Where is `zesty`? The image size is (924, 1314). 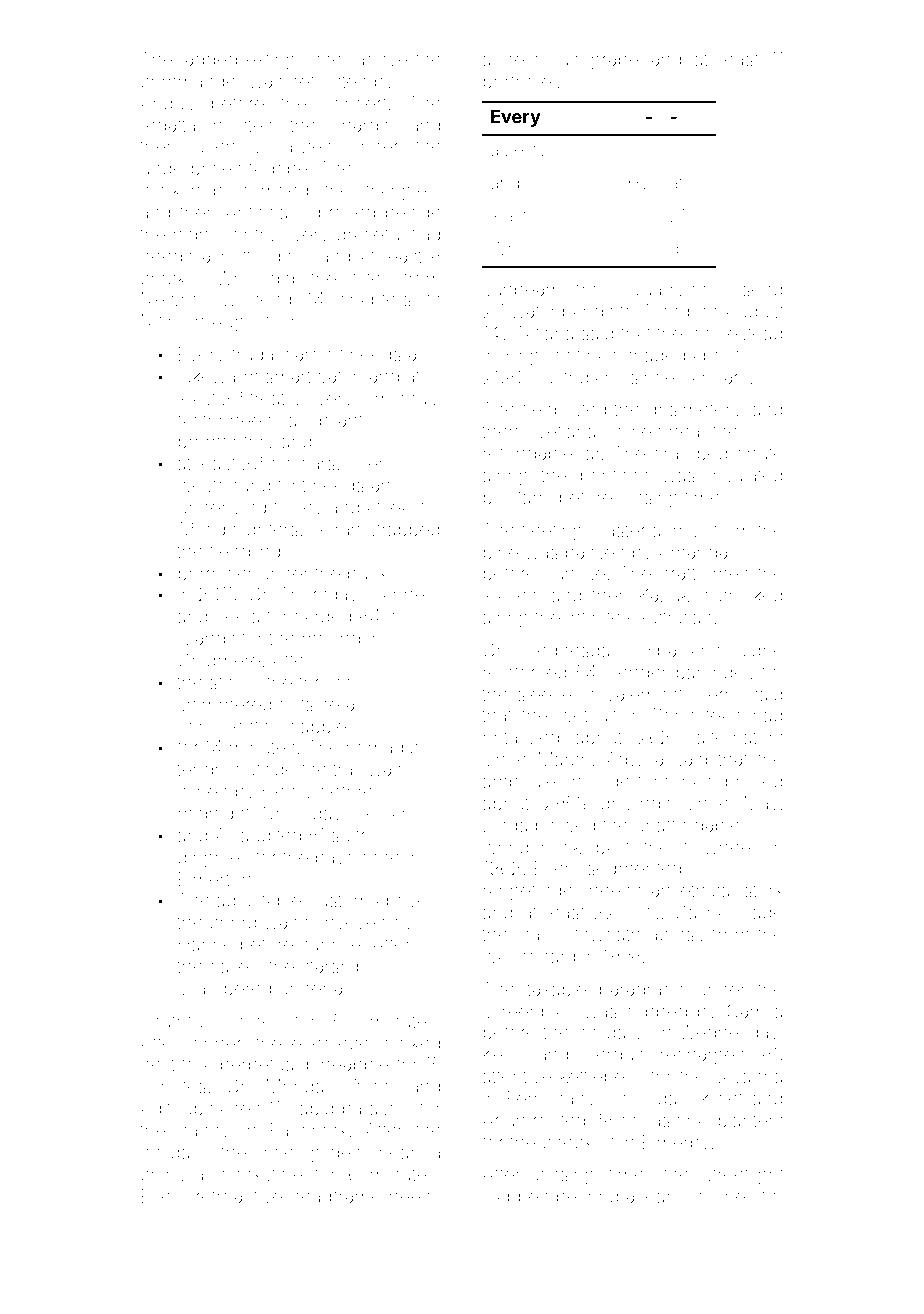
zesty is located at coordinates (526, 152).
